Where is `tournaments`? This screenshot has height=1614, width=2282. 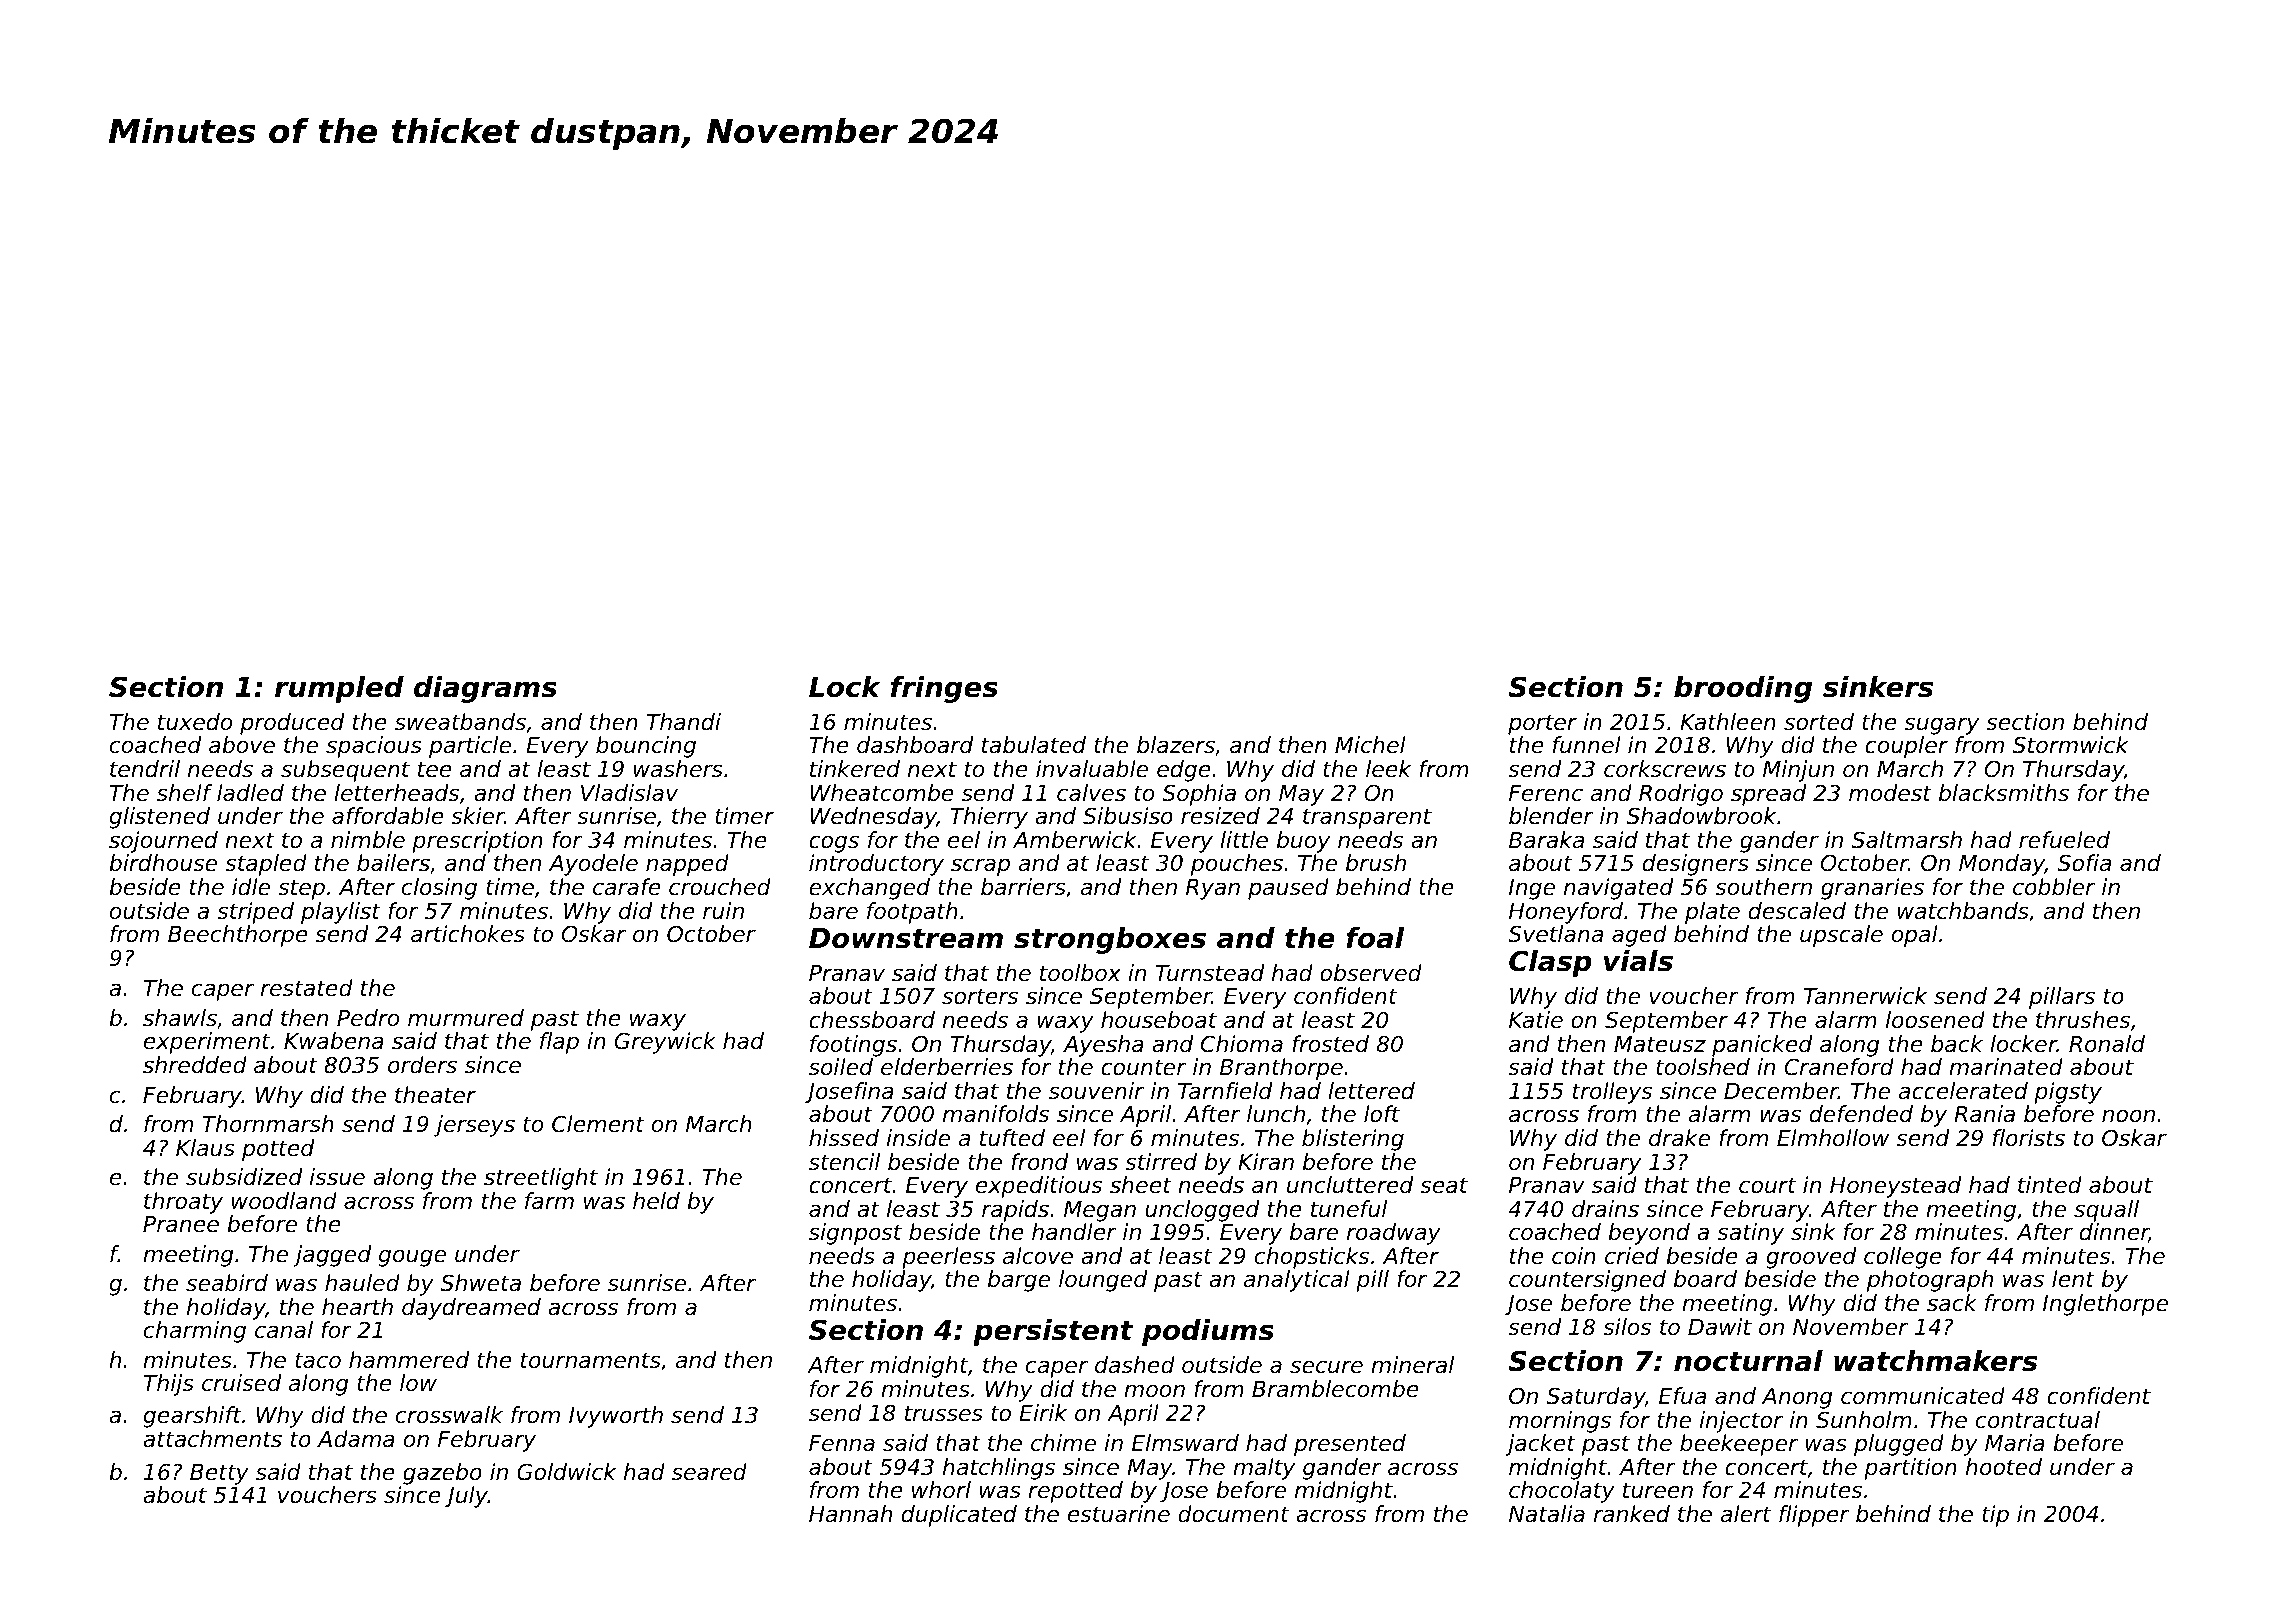
tournaments is located at coordinates (591, 1360).
